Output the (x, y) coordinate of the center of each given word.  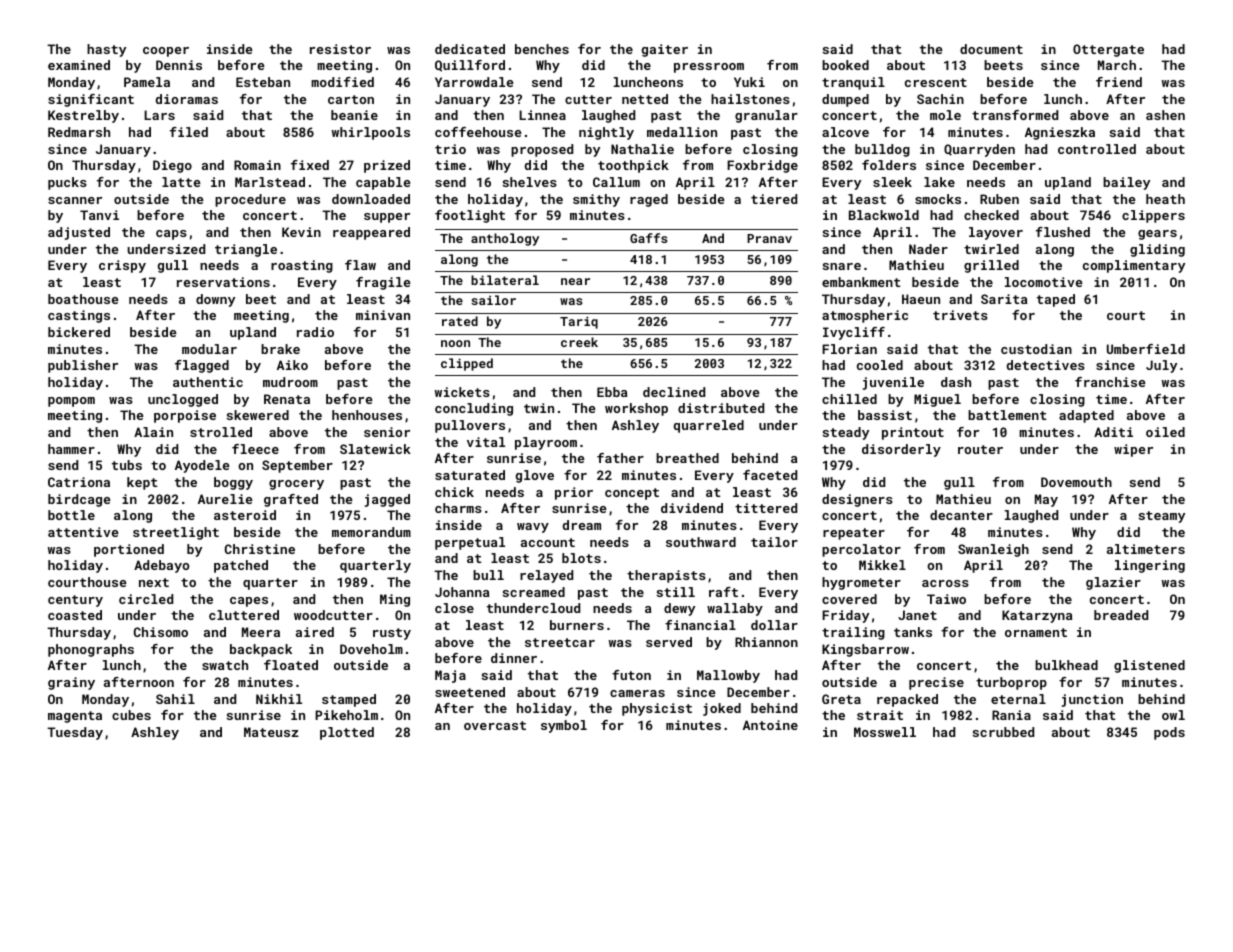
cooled (880, 365)
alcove (845, 132)
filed (189, 132)
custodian (1036, 349)
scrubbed (1003, 732)
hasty (106, 50)
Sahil (175, 699)
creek (579, 342)
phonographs (91, 650)
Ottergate (1108, 50)
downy (215, 300)
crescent (936, 82)
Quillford (470, 66)
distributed (721, 408)
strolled (221, 432)
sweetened (470, 692)
